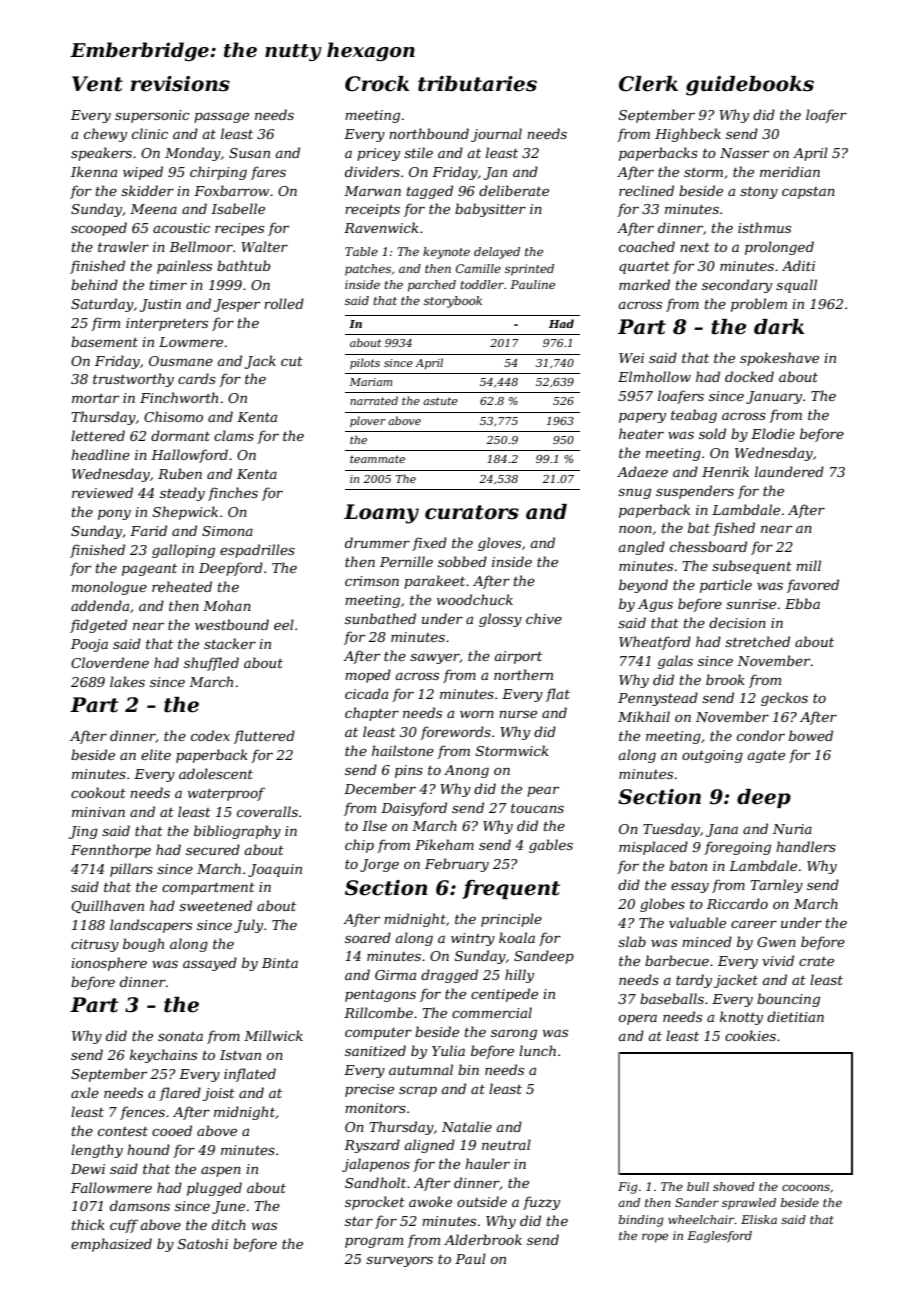 This document has width=924, height=1308. Describe the element at coordinates (377, 84) in the document. I see `Crock` at that location.
